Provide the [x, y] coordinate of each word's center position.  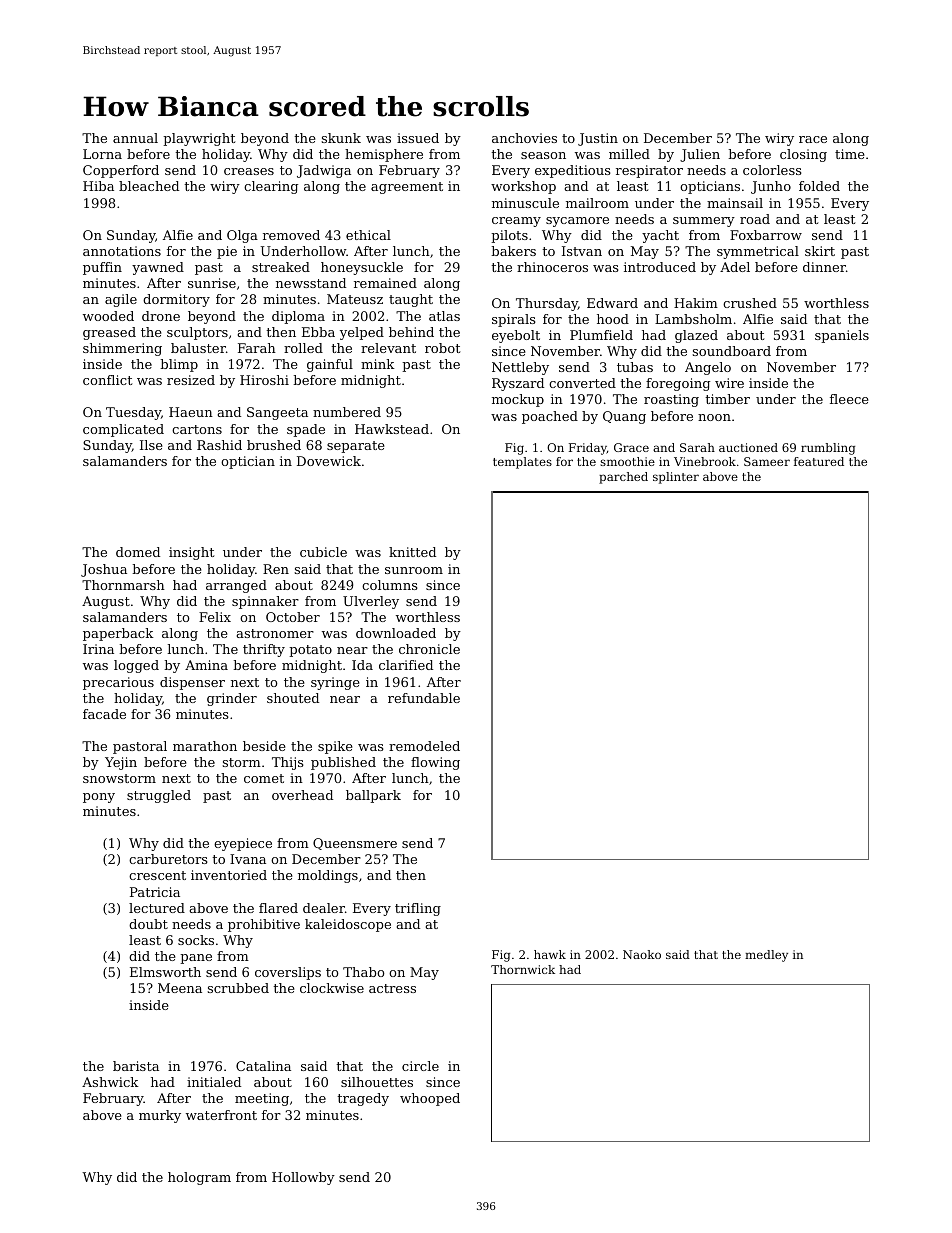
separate [356, 447]
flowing [435, 763]
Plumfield [601, 335]
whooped [430, 1099]
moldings [328, 876]
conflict [108, 380]
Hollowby [303, 1178]
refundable [424, 698]
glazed [696, 336]
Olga [242, 236]
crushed [750, 303]
